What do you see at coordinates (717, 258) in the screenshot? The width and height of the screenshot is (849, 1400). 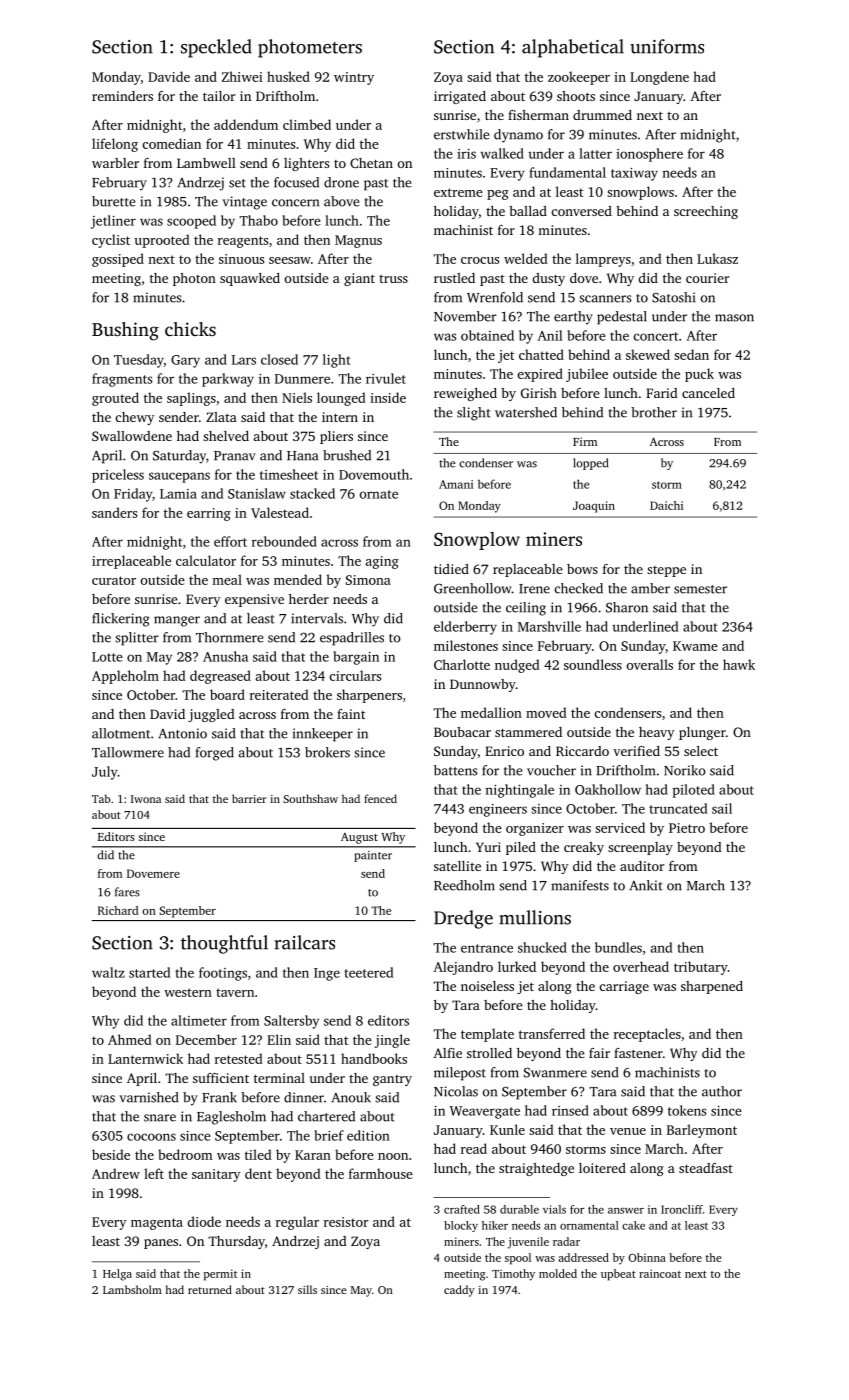 I see `Lukasz` at bounding box center [717, 258].
